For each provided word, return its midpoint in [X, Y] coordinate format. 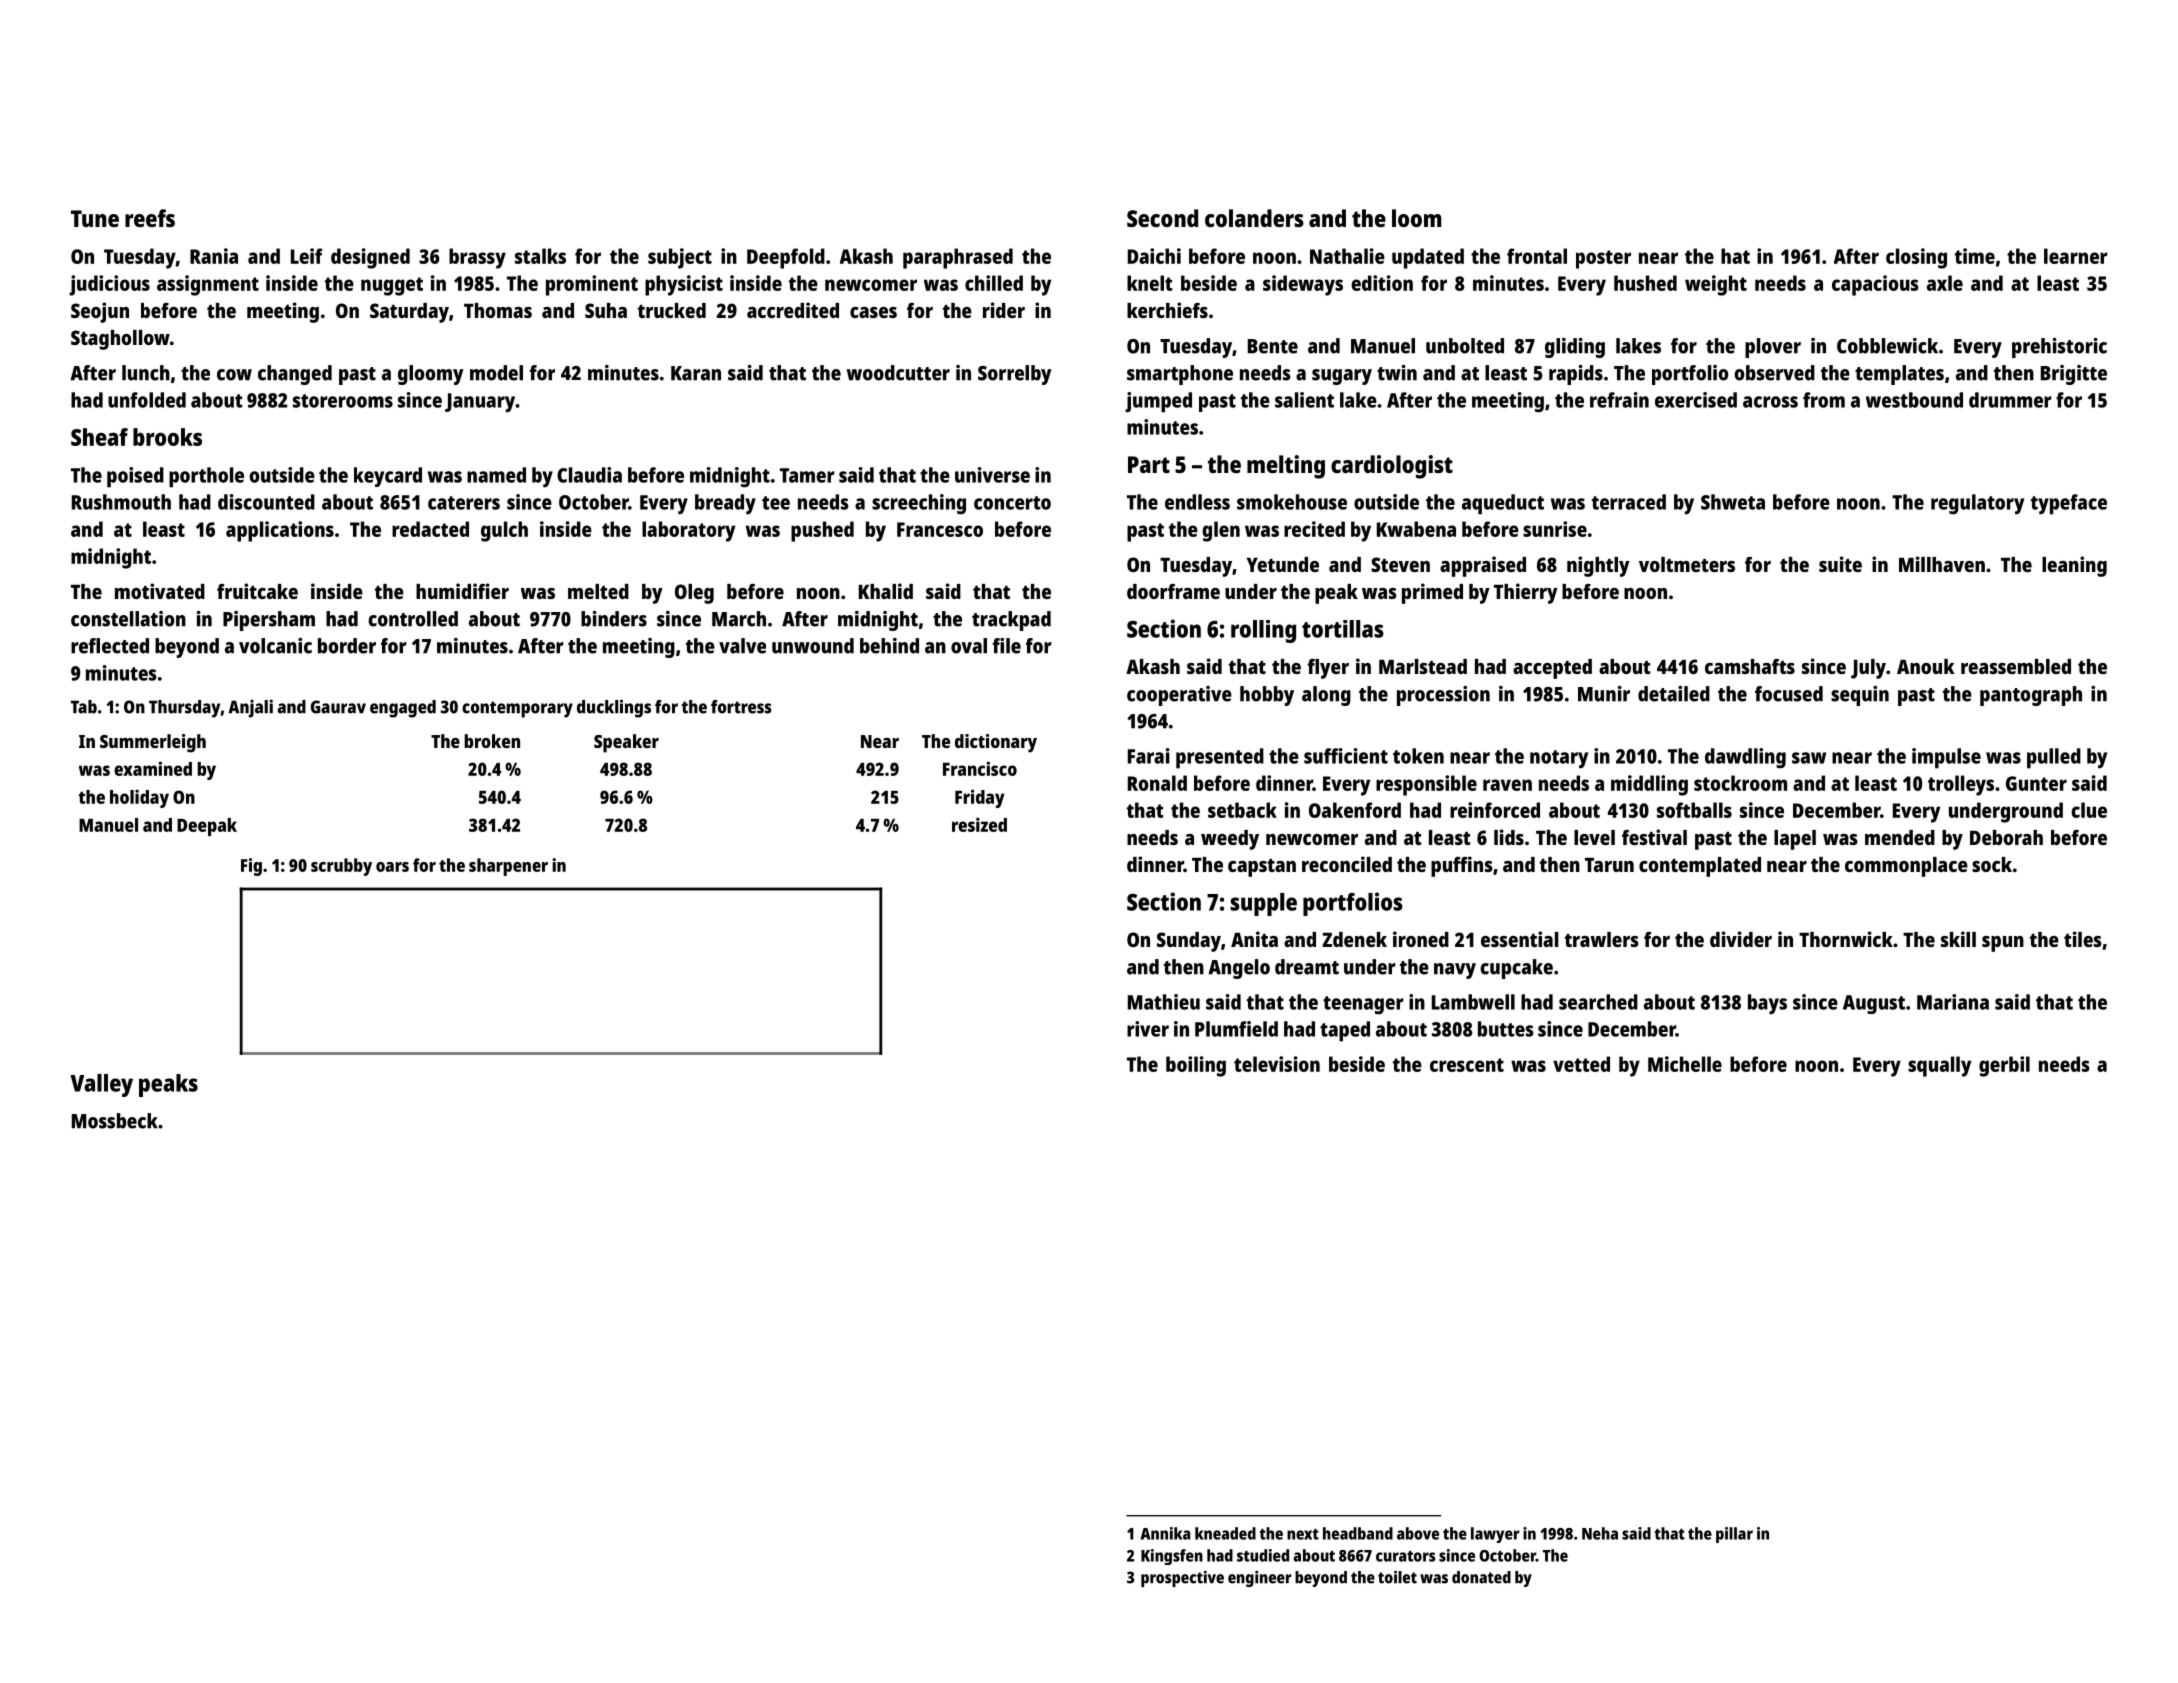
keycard [388, 477]
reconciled [1347, 864]
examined [153, 768]
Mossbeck [115, 1121]
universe [992, 475]
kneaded [1225, 1533]
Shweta [1733, 502]
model [496, 373]
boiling [1196, 1066]
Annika [1165, 1533]
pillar [1734, 1535]
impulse [1946, 758]
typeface [2069, 504]
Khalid [886, 591]
